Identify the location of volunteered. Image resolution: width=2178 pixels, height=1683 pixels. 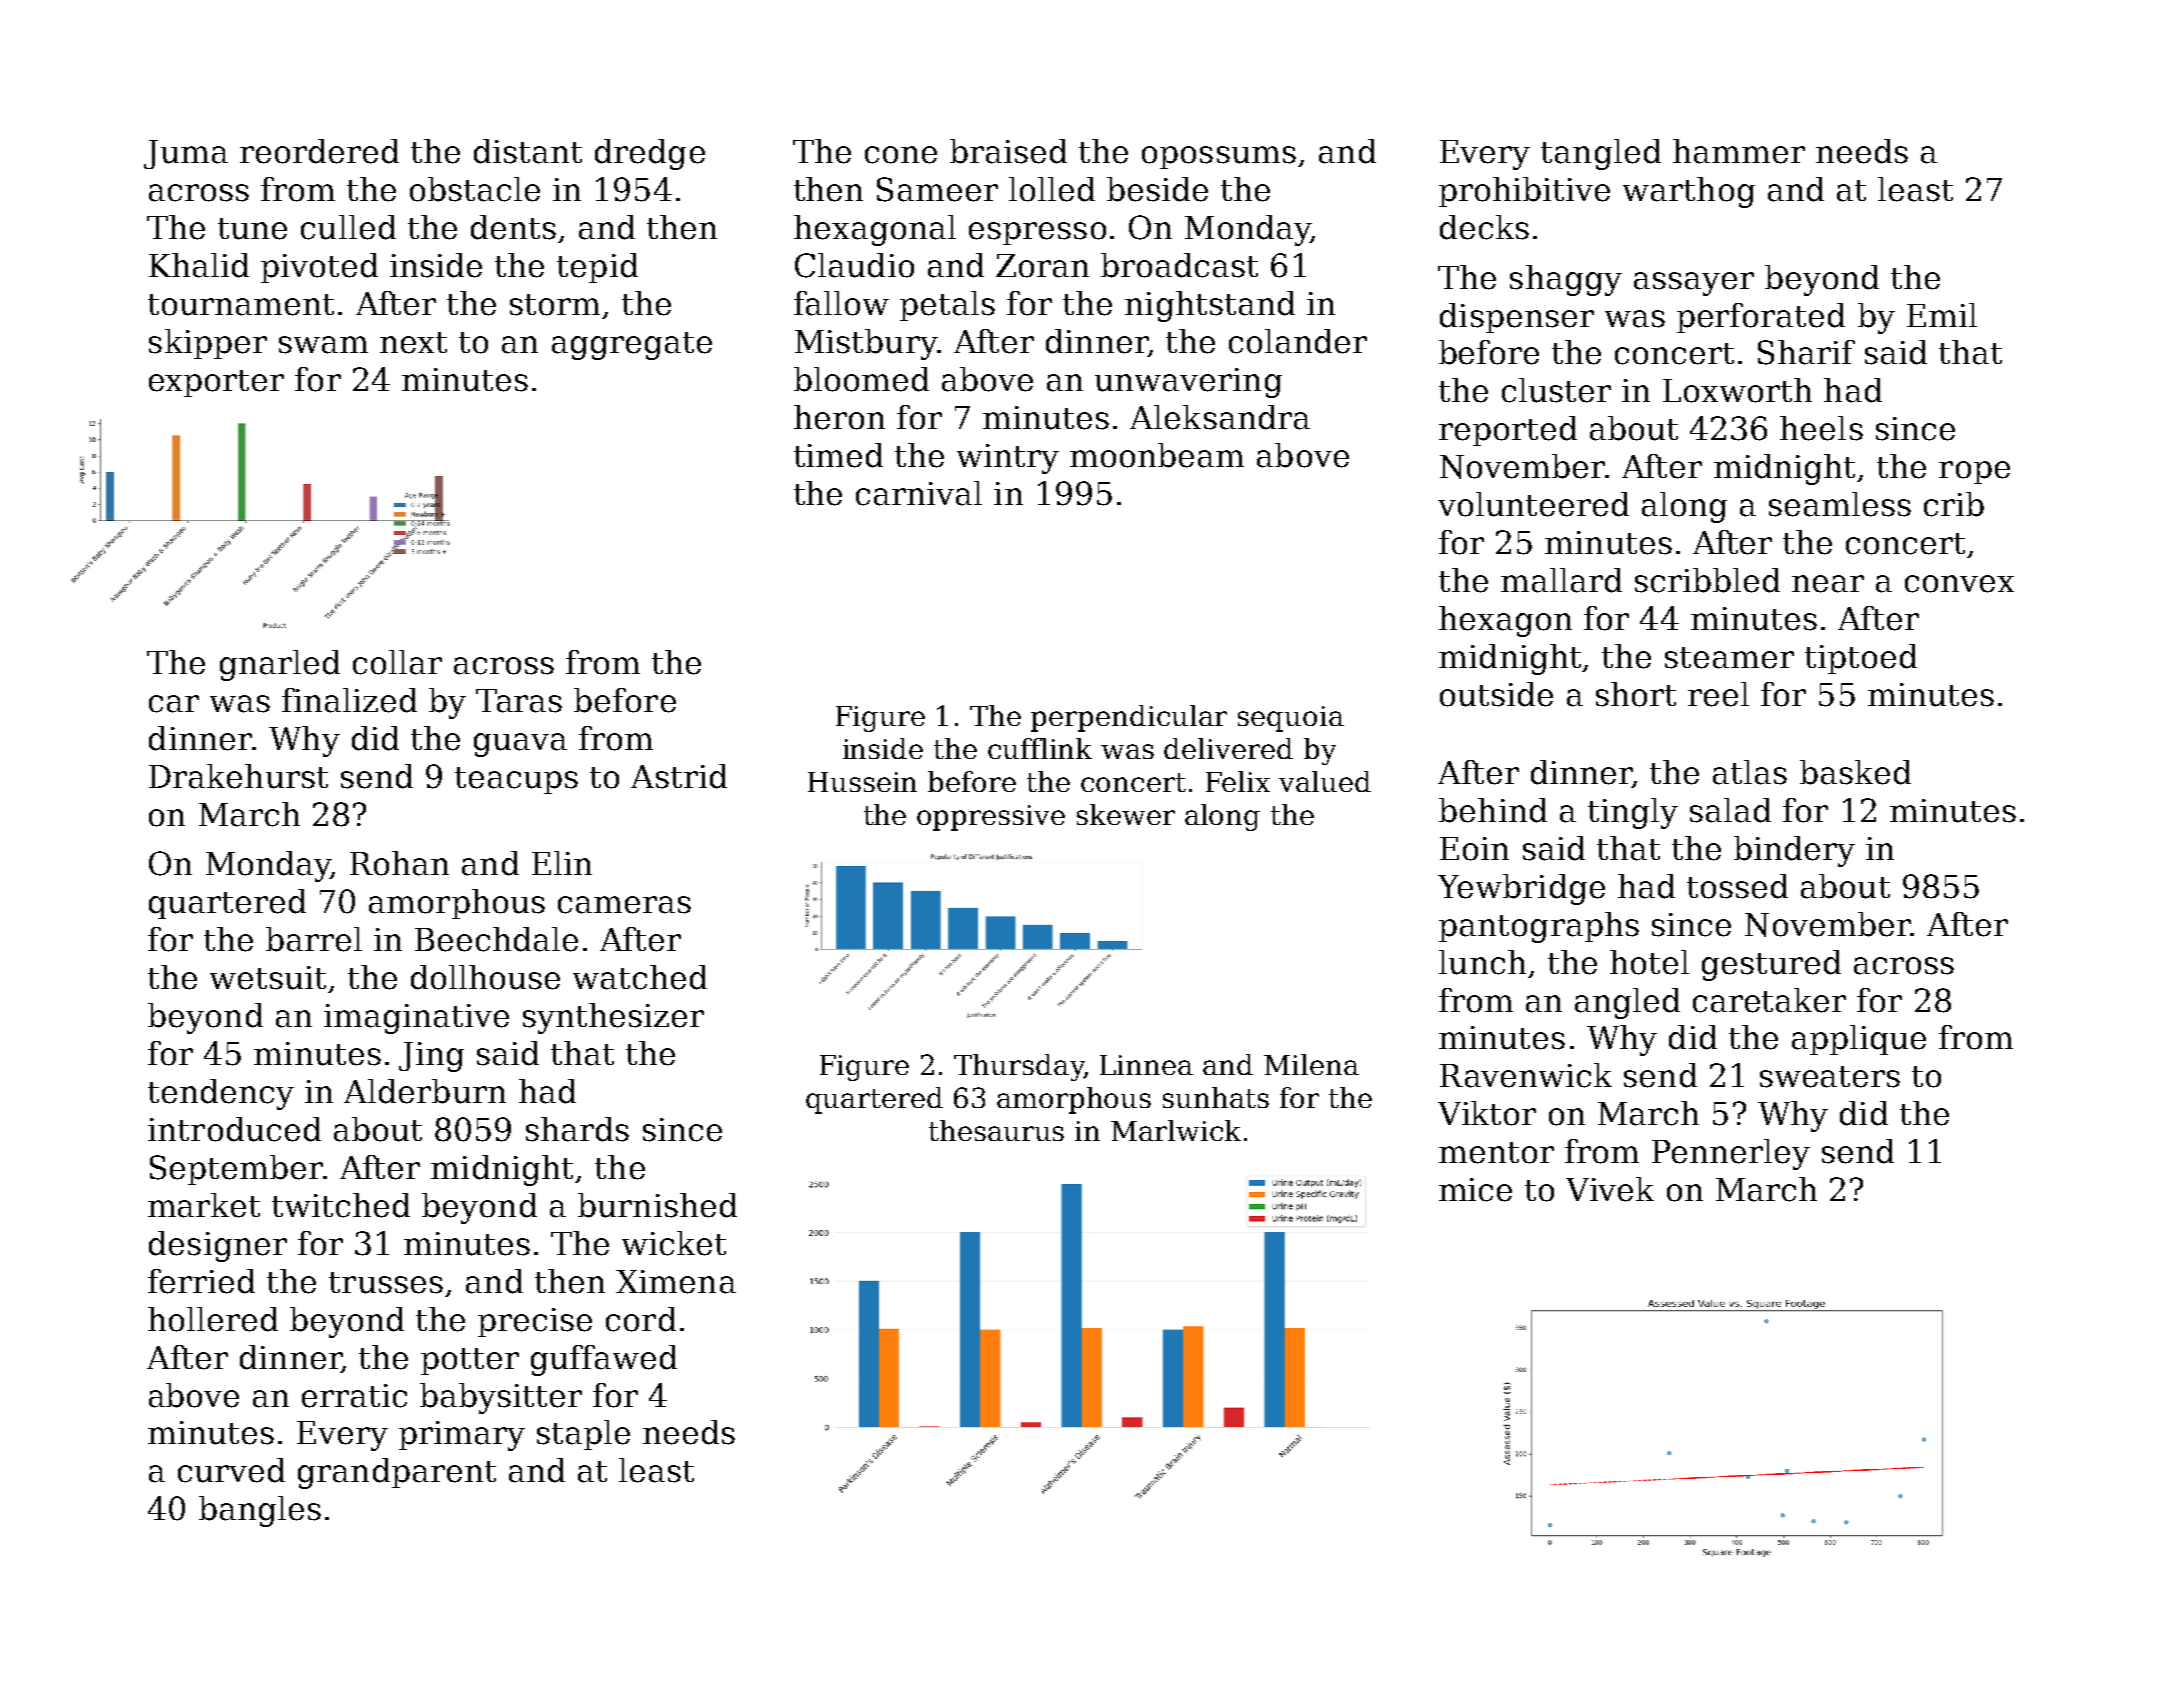
(1533, 504).
